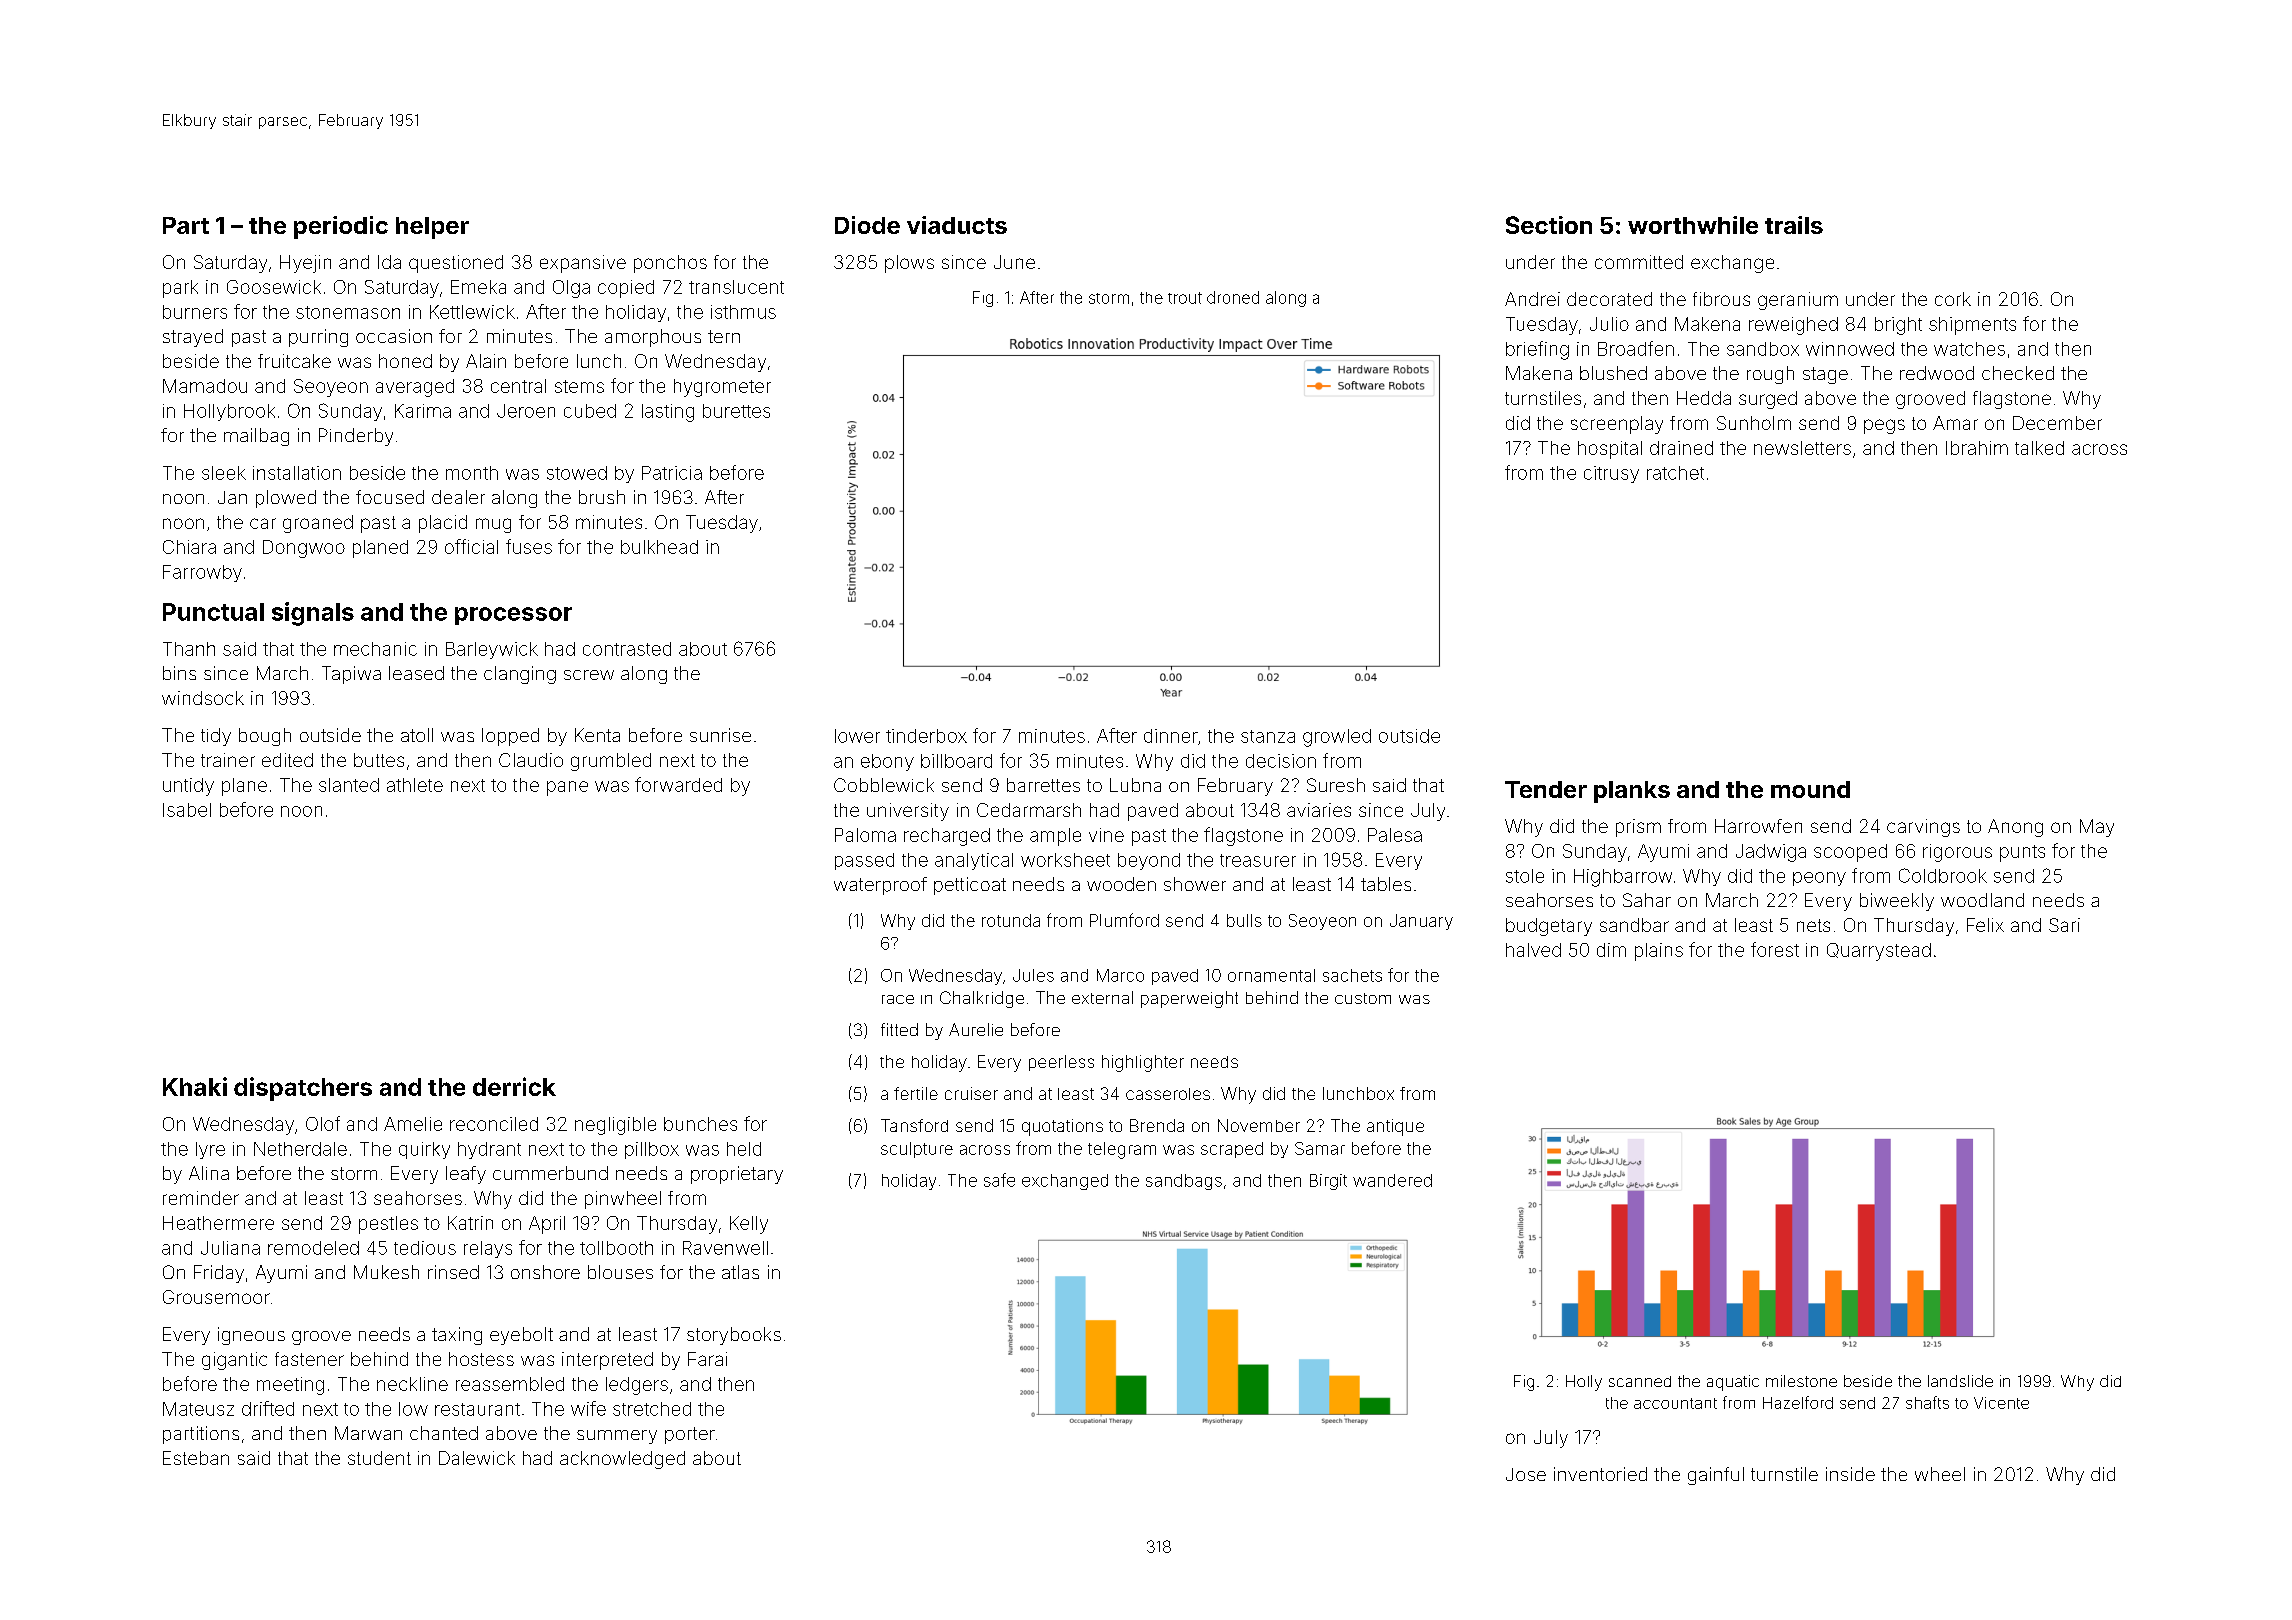  Describe the element at coordinates (1526, 1474) in the image. I see `Jose` at that location.
